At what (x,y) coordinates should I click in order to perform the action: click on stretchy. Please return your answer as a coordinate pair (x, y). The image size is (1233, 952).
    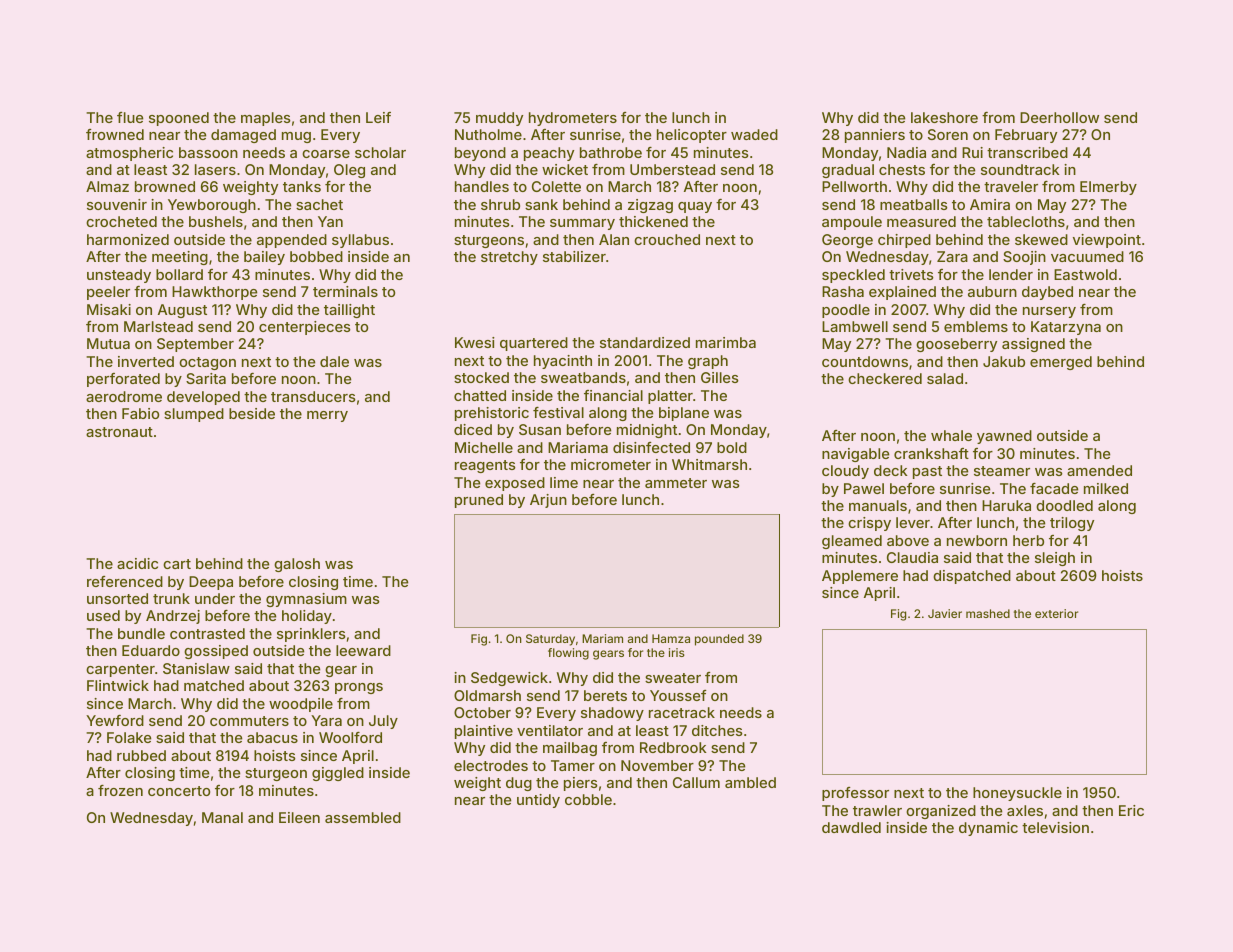
    Looking at the image, I should click on (509, 258).
